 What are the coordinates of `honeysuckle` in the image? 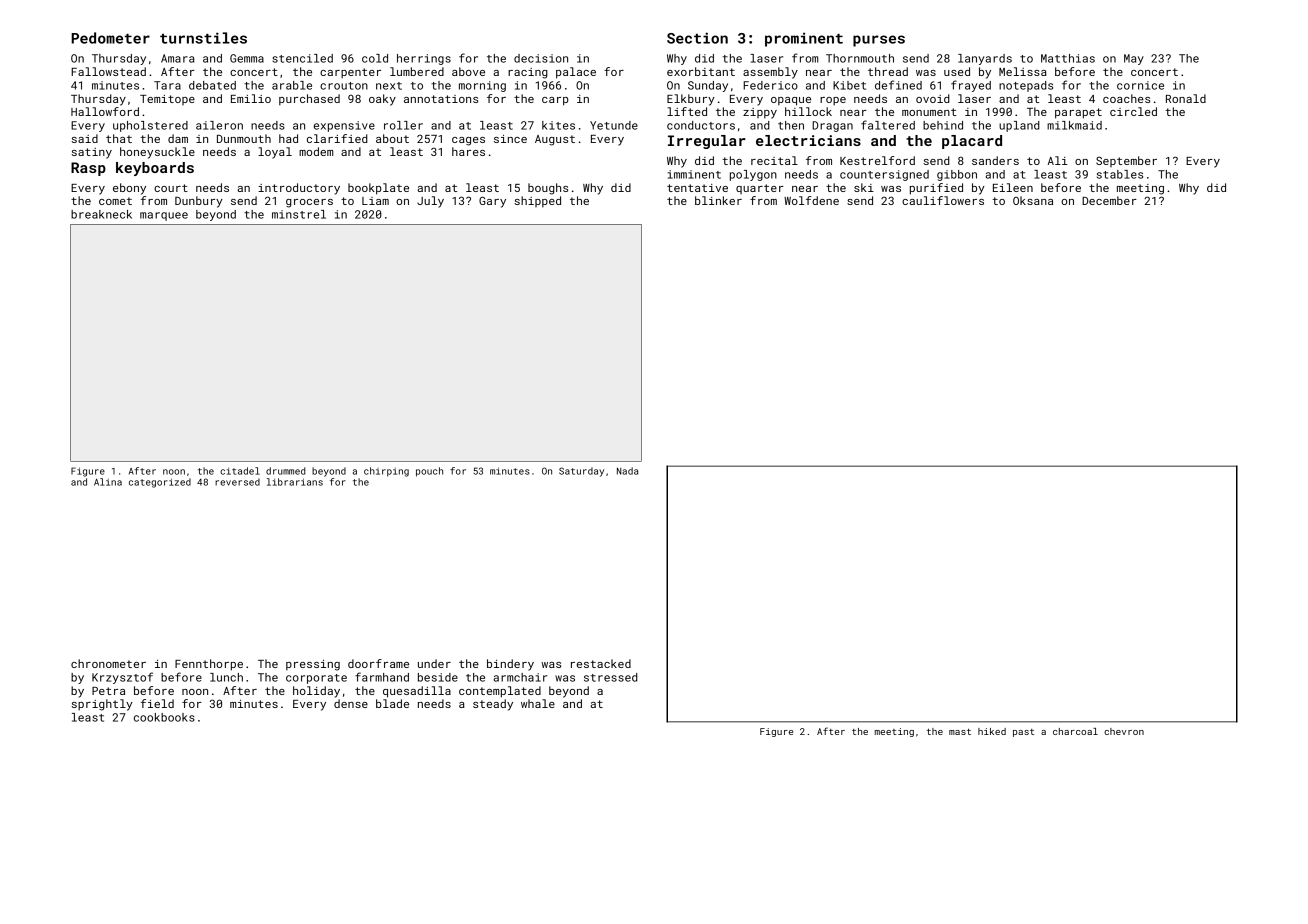 It's located at (157, 153).
